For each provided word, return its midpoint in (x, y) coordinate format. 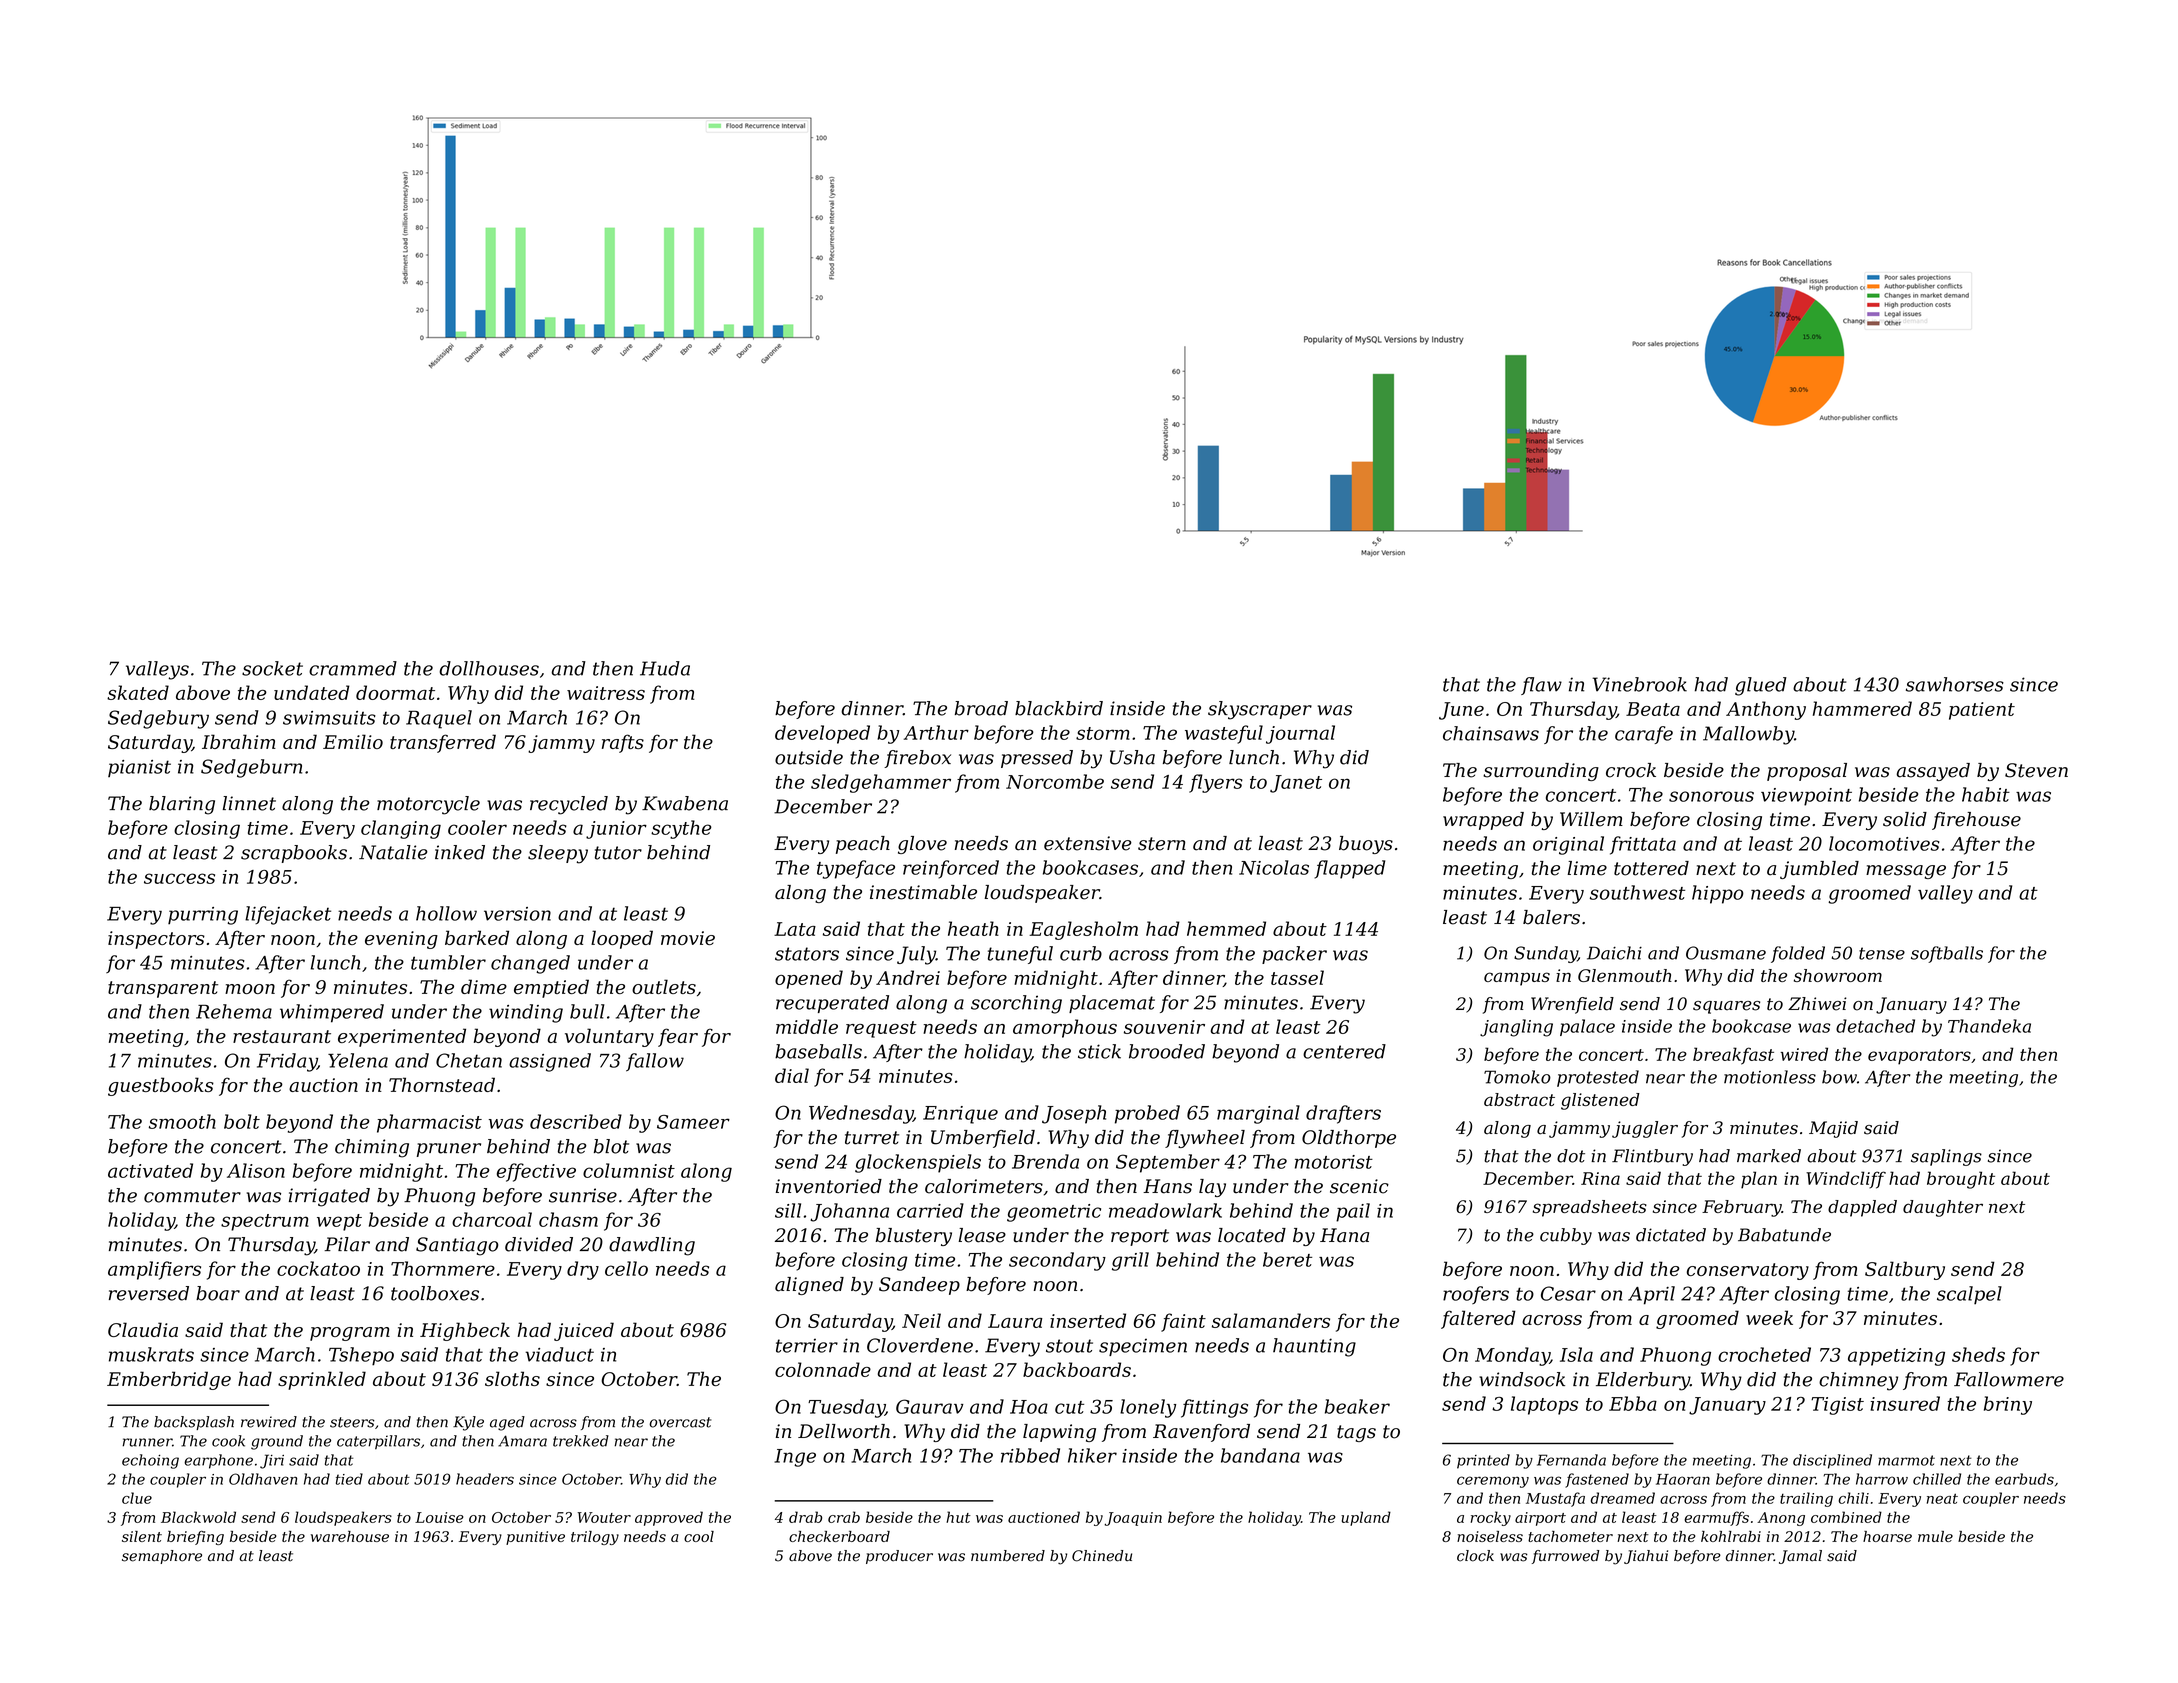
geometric (1054, 1213)
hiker (1092, 1455)
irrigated (329, 1197)
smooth (182, 1121)
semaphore (162, 1557)
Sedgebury (158, 719)
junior (616, 830)
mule (1935, 1536)
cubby (1566, 1236)
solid (1905, 819)
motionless (1770, 1077)
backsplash (194, 1423)
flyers (1216, 783)
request (881, 1029)
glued (1761, 686)
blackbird (1059, 708)
